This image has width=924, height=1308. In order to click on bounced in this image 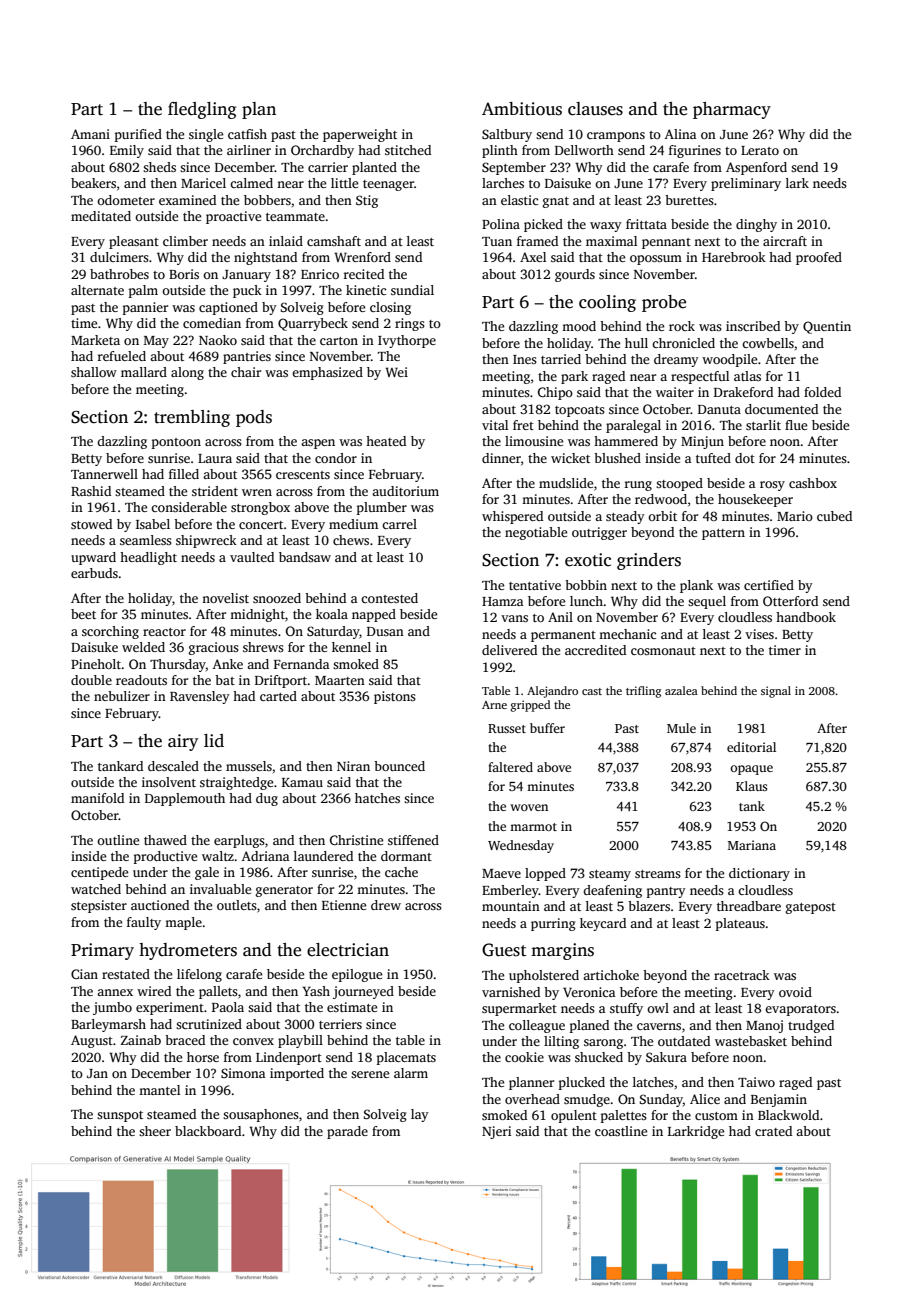, I will do `click(399, 766)`.
